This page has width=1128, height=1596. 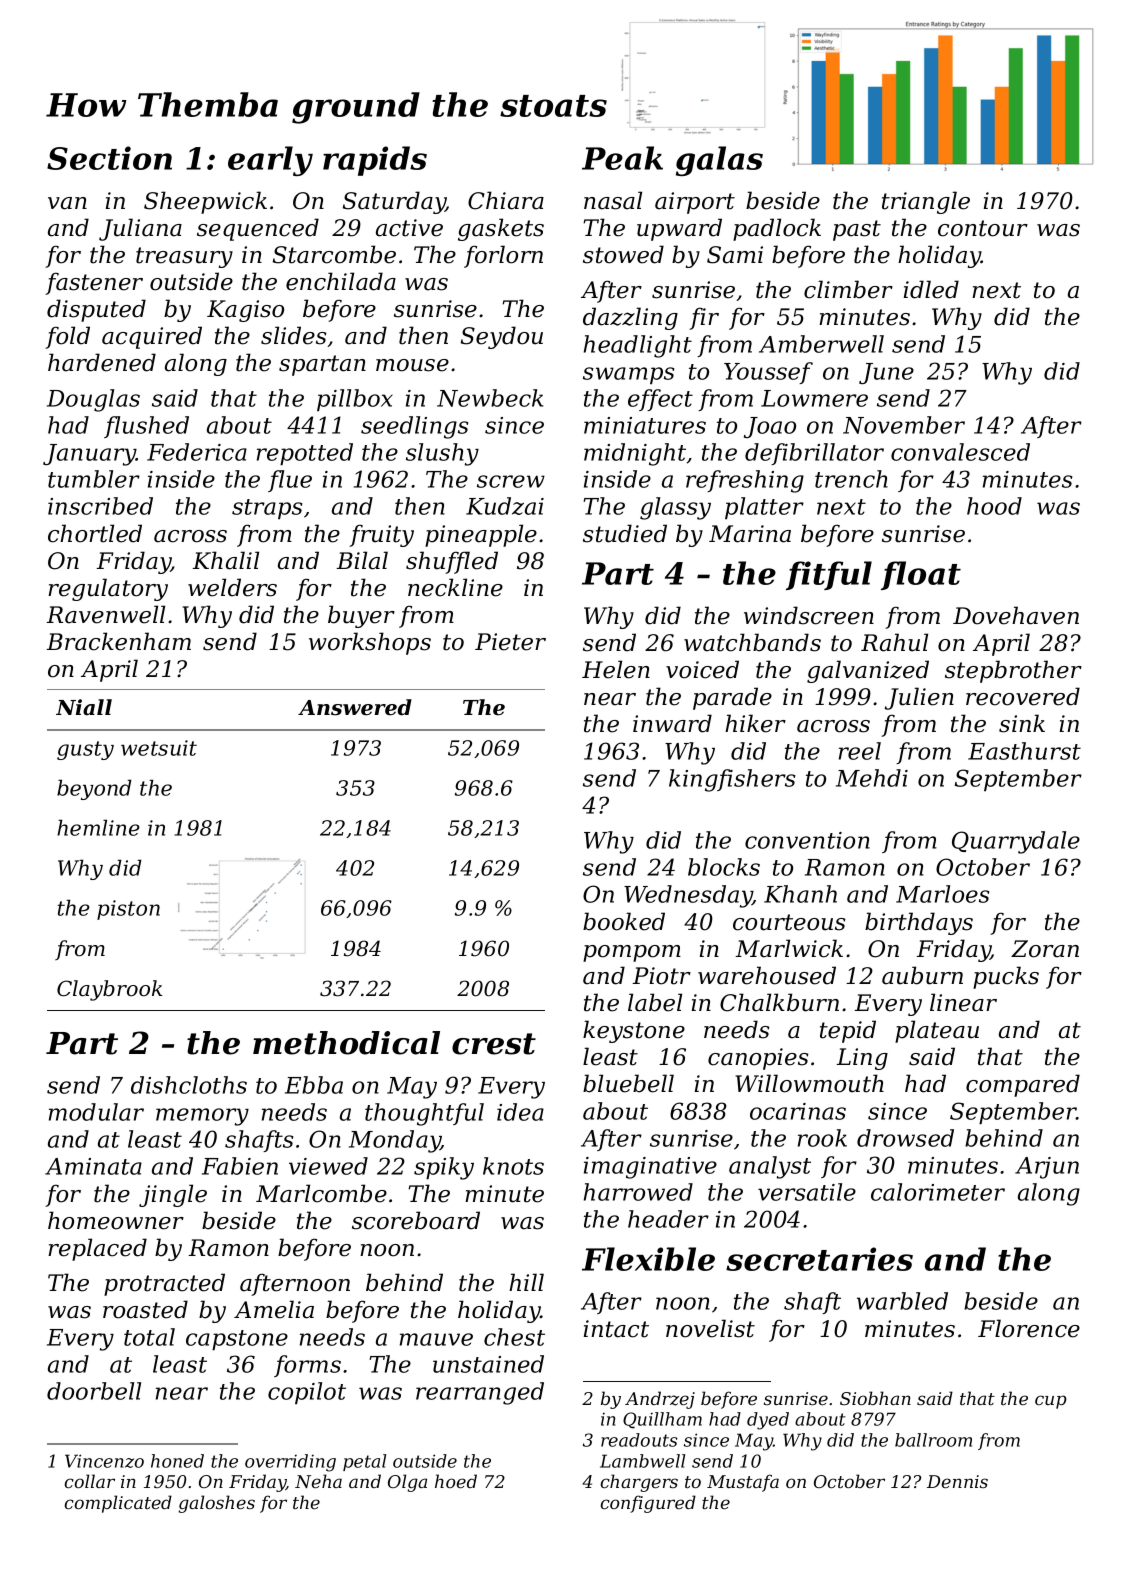 I want to click on dishcloths, so click(x=189, y=1085).
